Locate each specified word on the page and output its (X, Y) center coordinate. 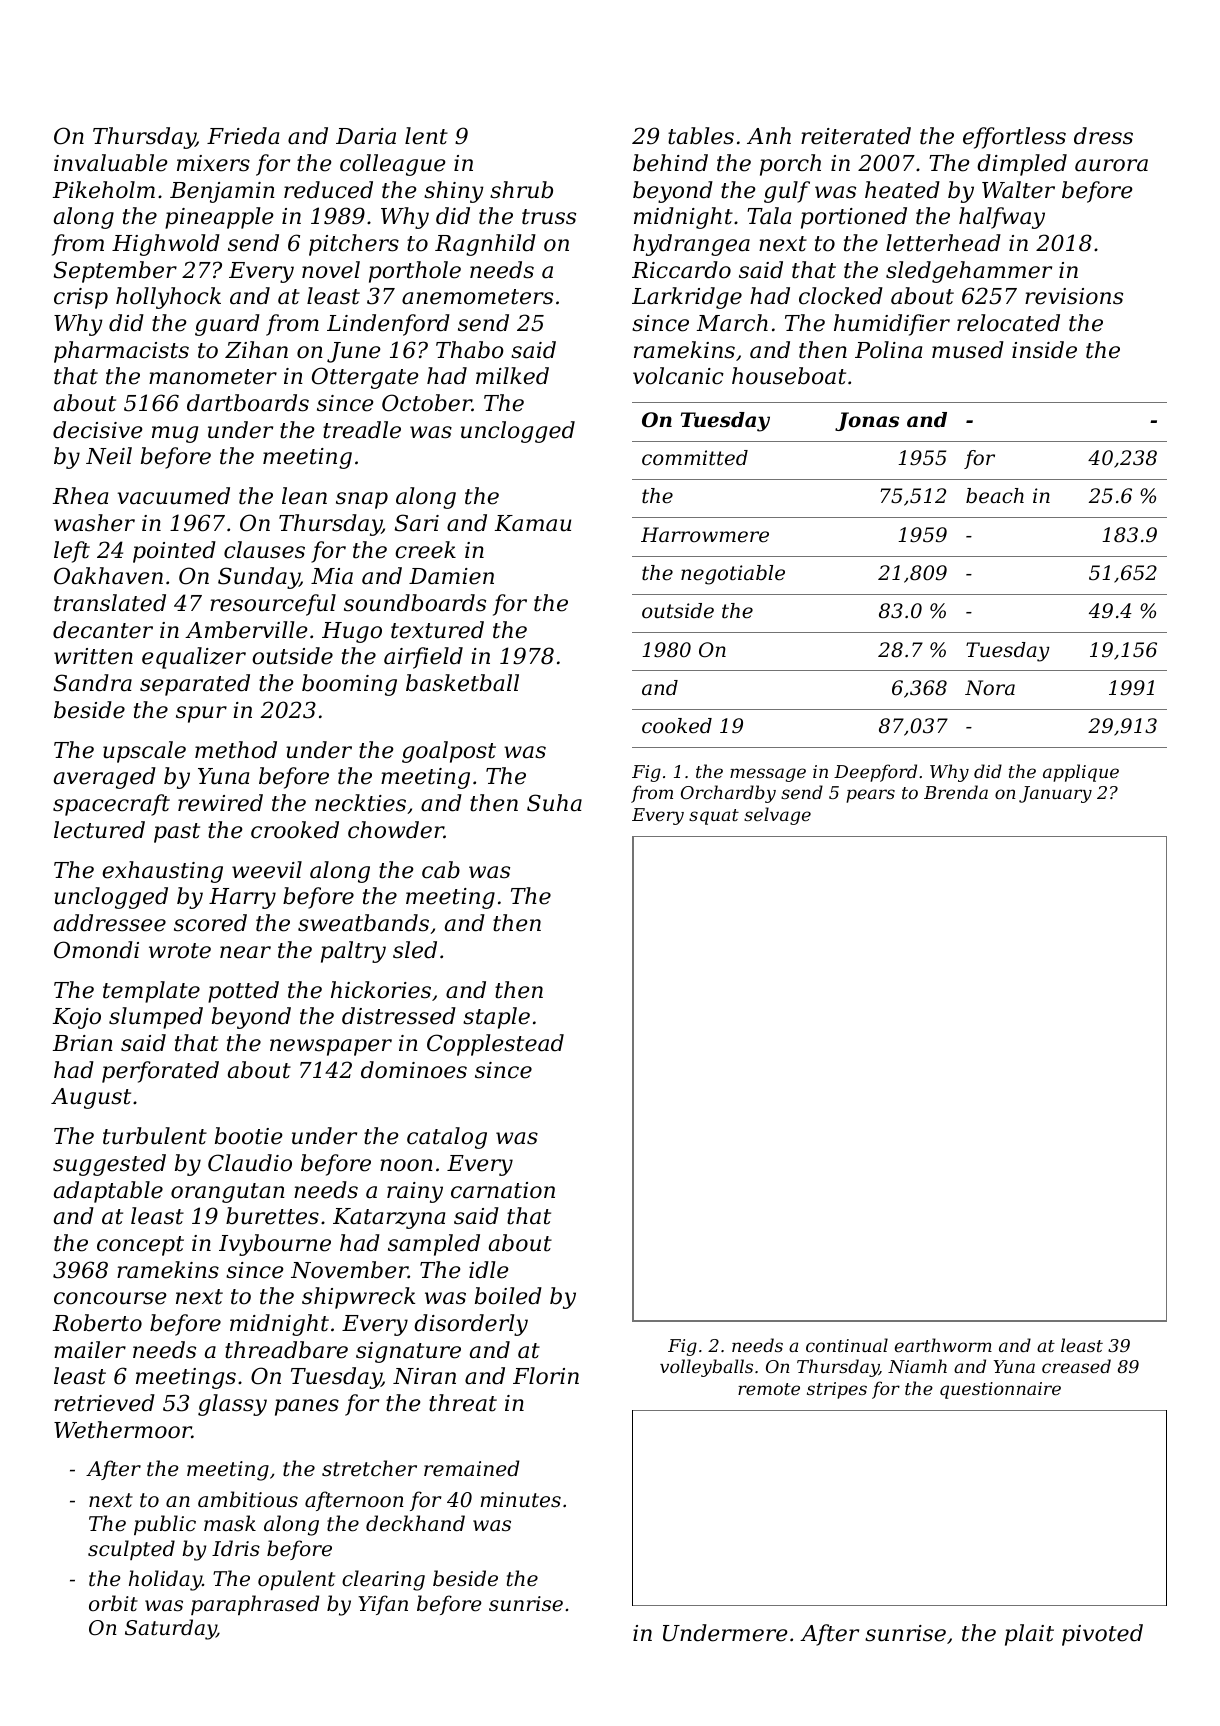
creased (1076, 1366)
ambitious (248, 1499)
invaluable (111, 163)
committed (695, 458)
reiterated (856, 136)
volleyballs (706, 1368)
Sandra (93, 683)
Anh (769, 135)
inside (1044, 350)
